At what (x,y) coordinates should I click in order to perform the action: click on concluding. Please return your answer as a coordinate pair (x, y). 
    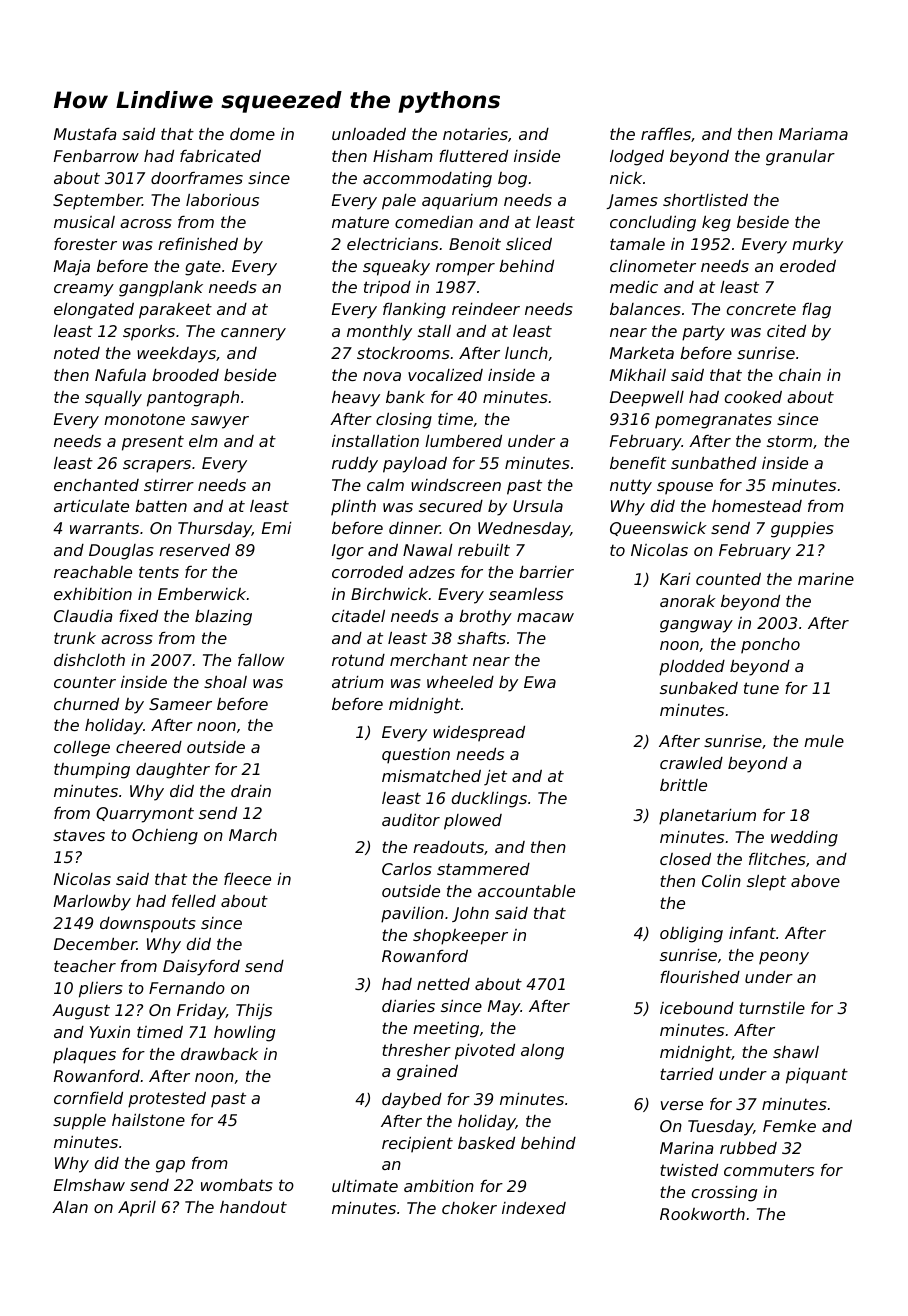
    Looking at the image, I should click on (653, 224).
